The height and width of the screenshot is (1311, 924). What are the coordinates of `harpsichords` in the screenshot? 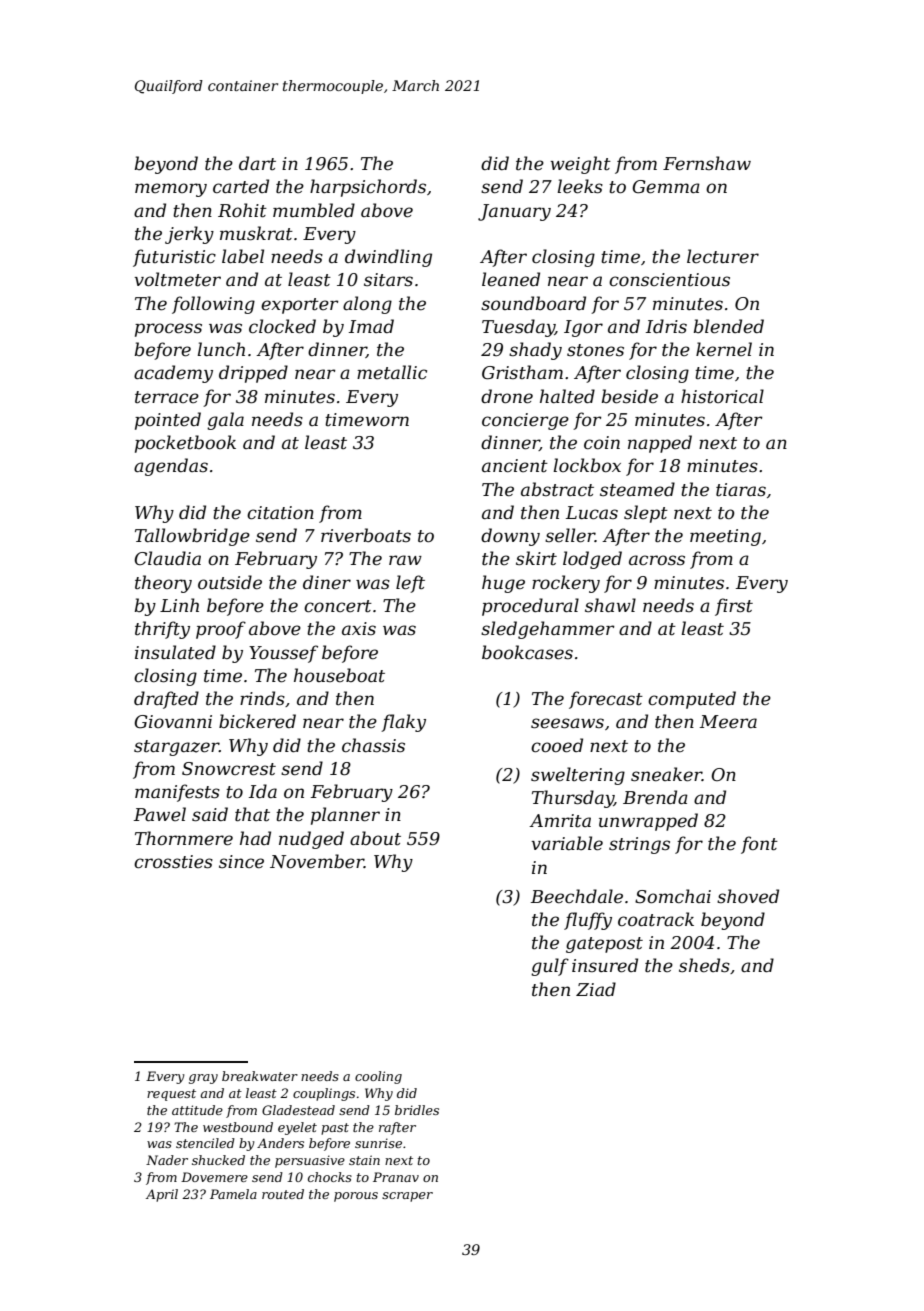 It's located at (368, 188).
